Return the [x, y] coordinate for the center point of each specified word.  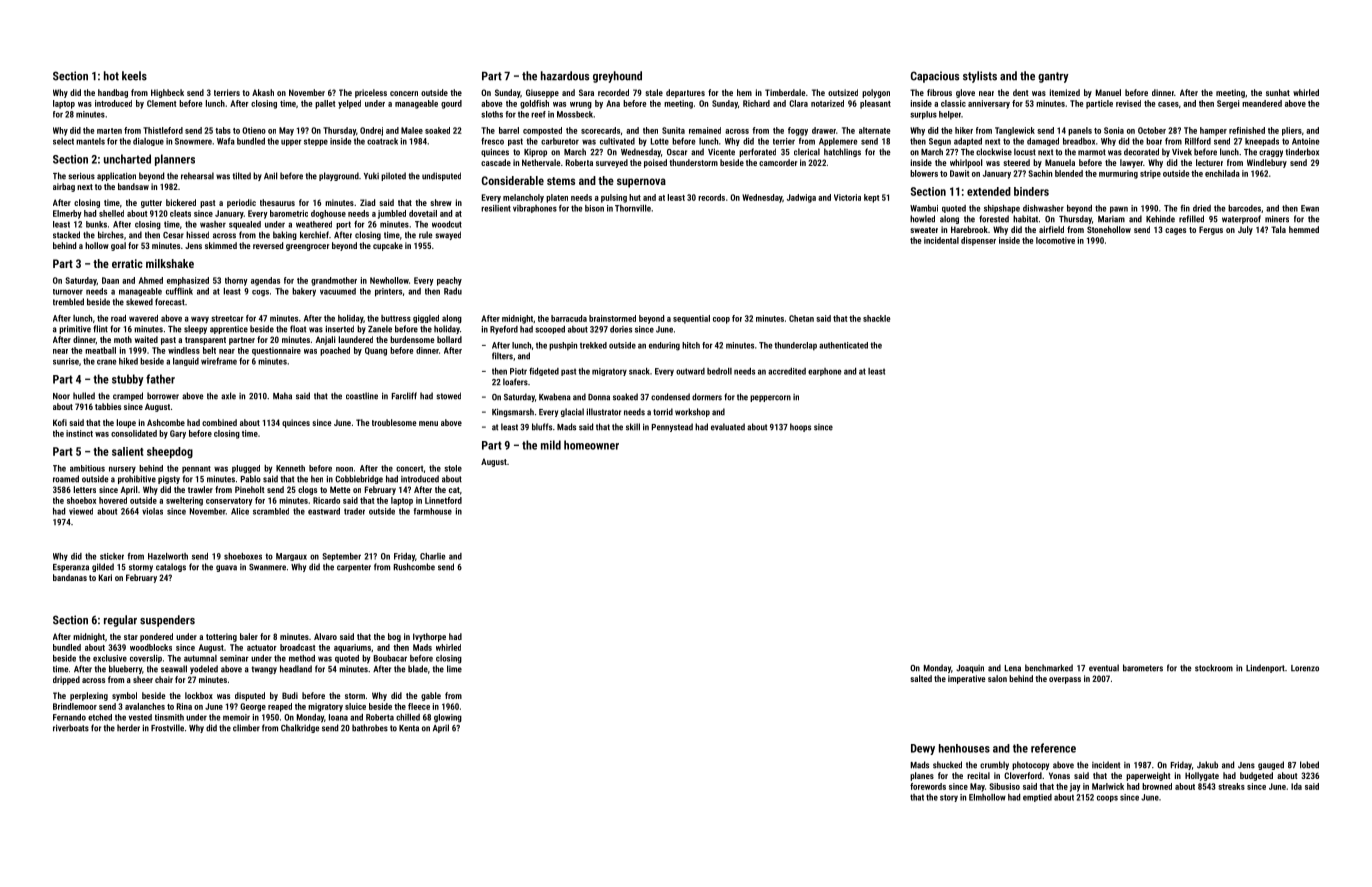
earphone [824, 372]
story [949, 798]
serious [81, 176]
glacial [572, 412]
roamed [66, 479]
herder [128, 728]
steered [1016, 162]
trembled [68, 302]
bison [594, 208]
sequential [691, 319]
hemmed [1304, 229]
